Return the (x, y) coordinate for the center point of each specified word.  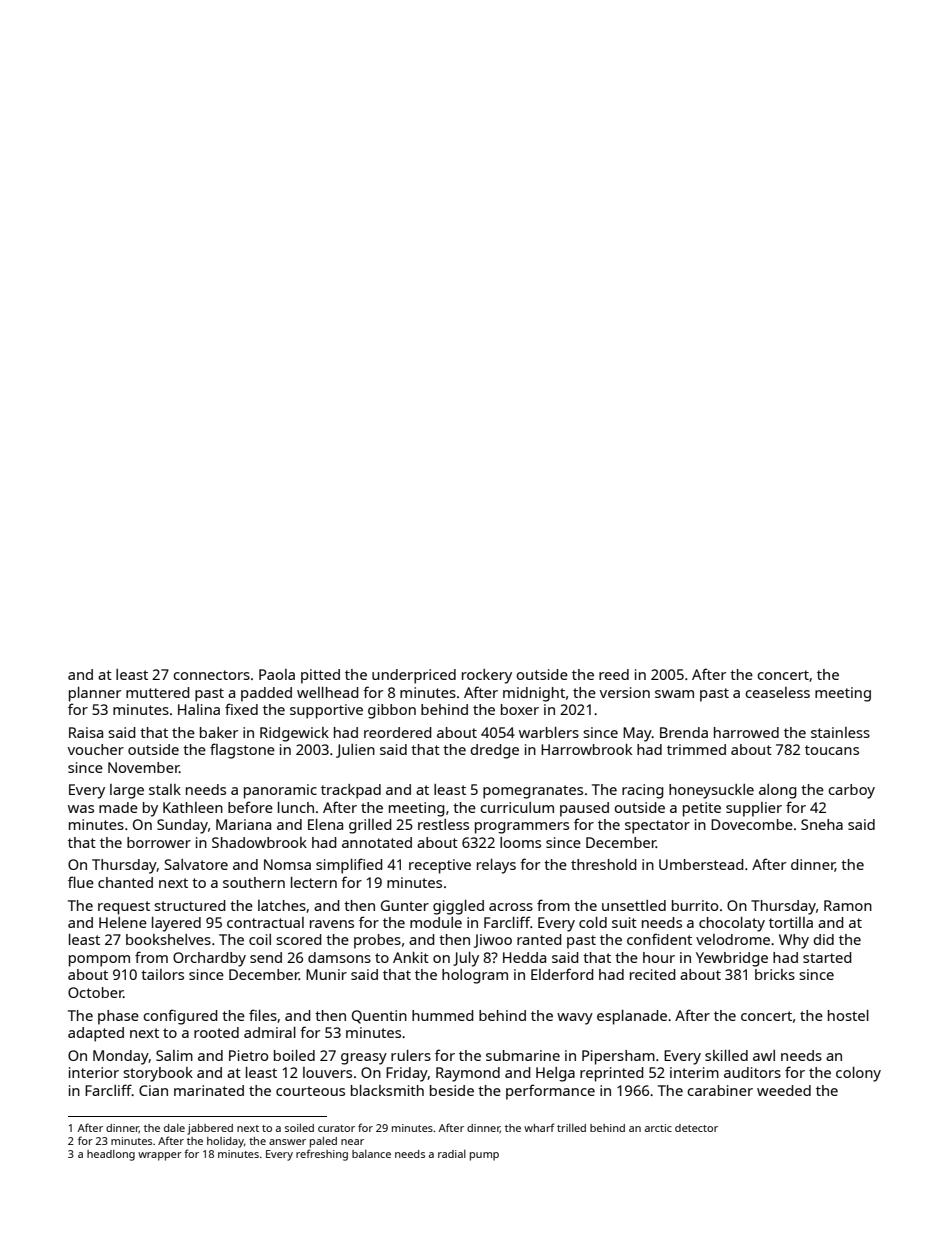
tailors (162, 974)
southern (254, 882)
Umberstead (701, 864)
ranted (539, 939)
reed (614, 674)
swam (674, 694)
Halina (199, 709)
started (827, 957)
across (511, 907)
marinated (209, 1090)
